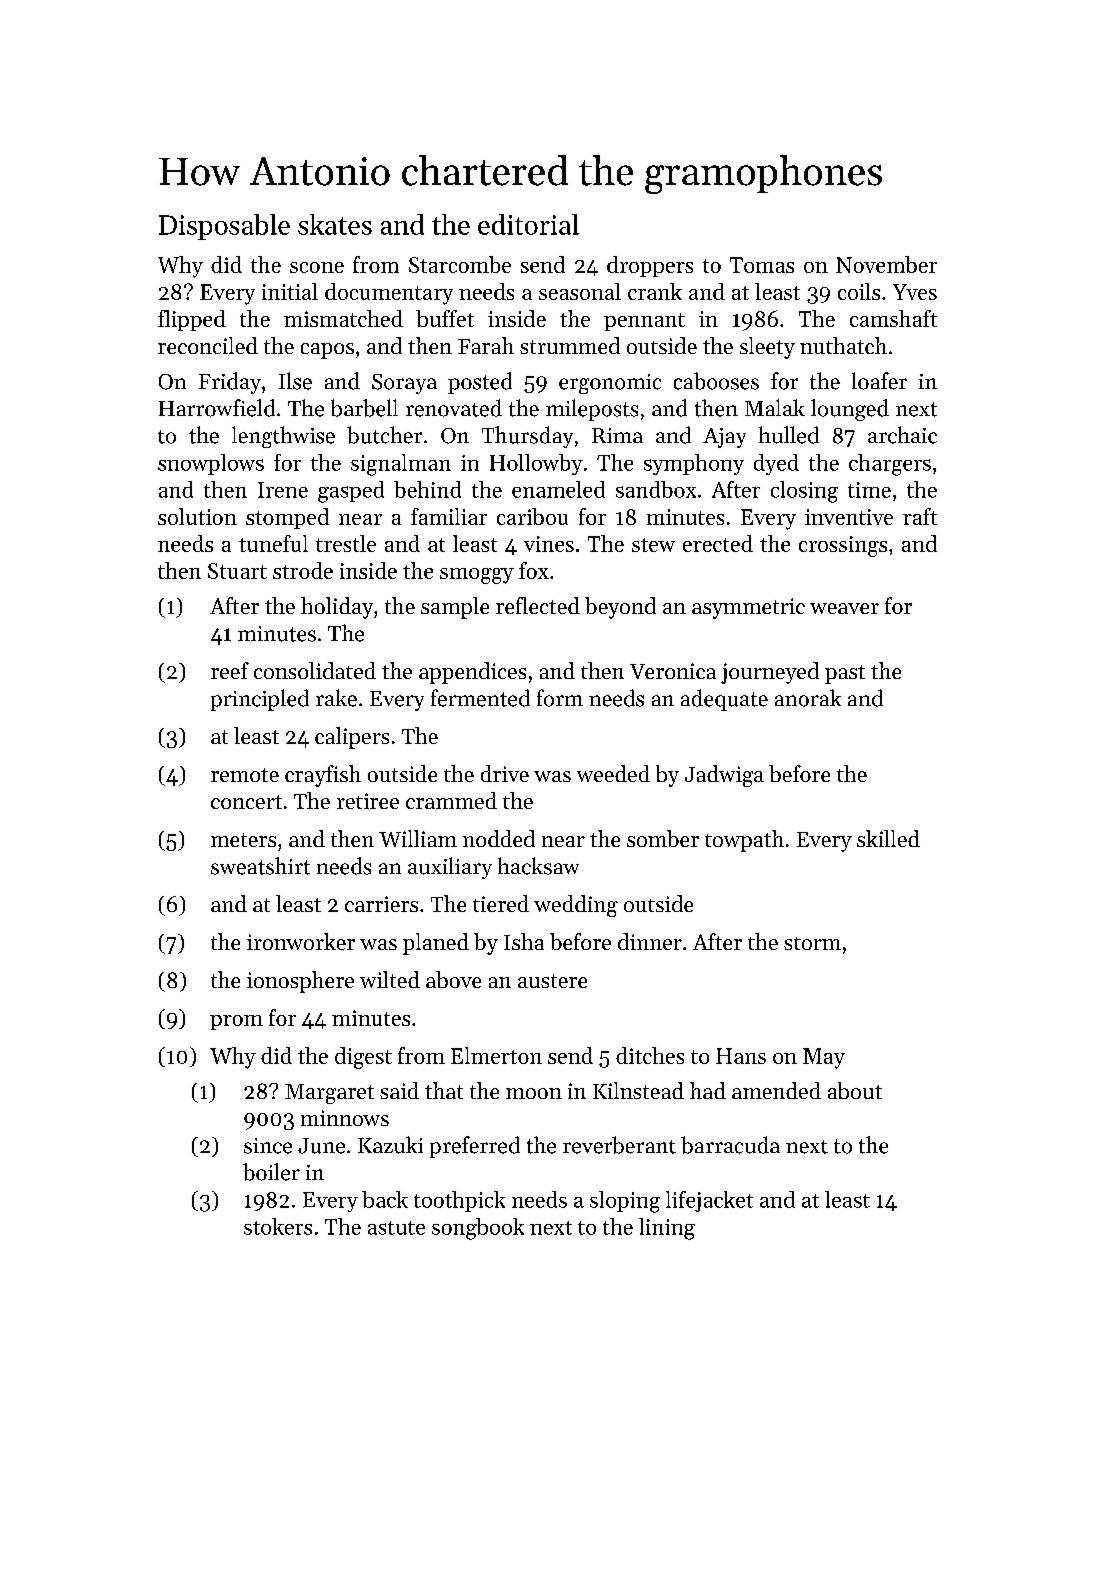  I want to click on archaic, so click(902, 435).
